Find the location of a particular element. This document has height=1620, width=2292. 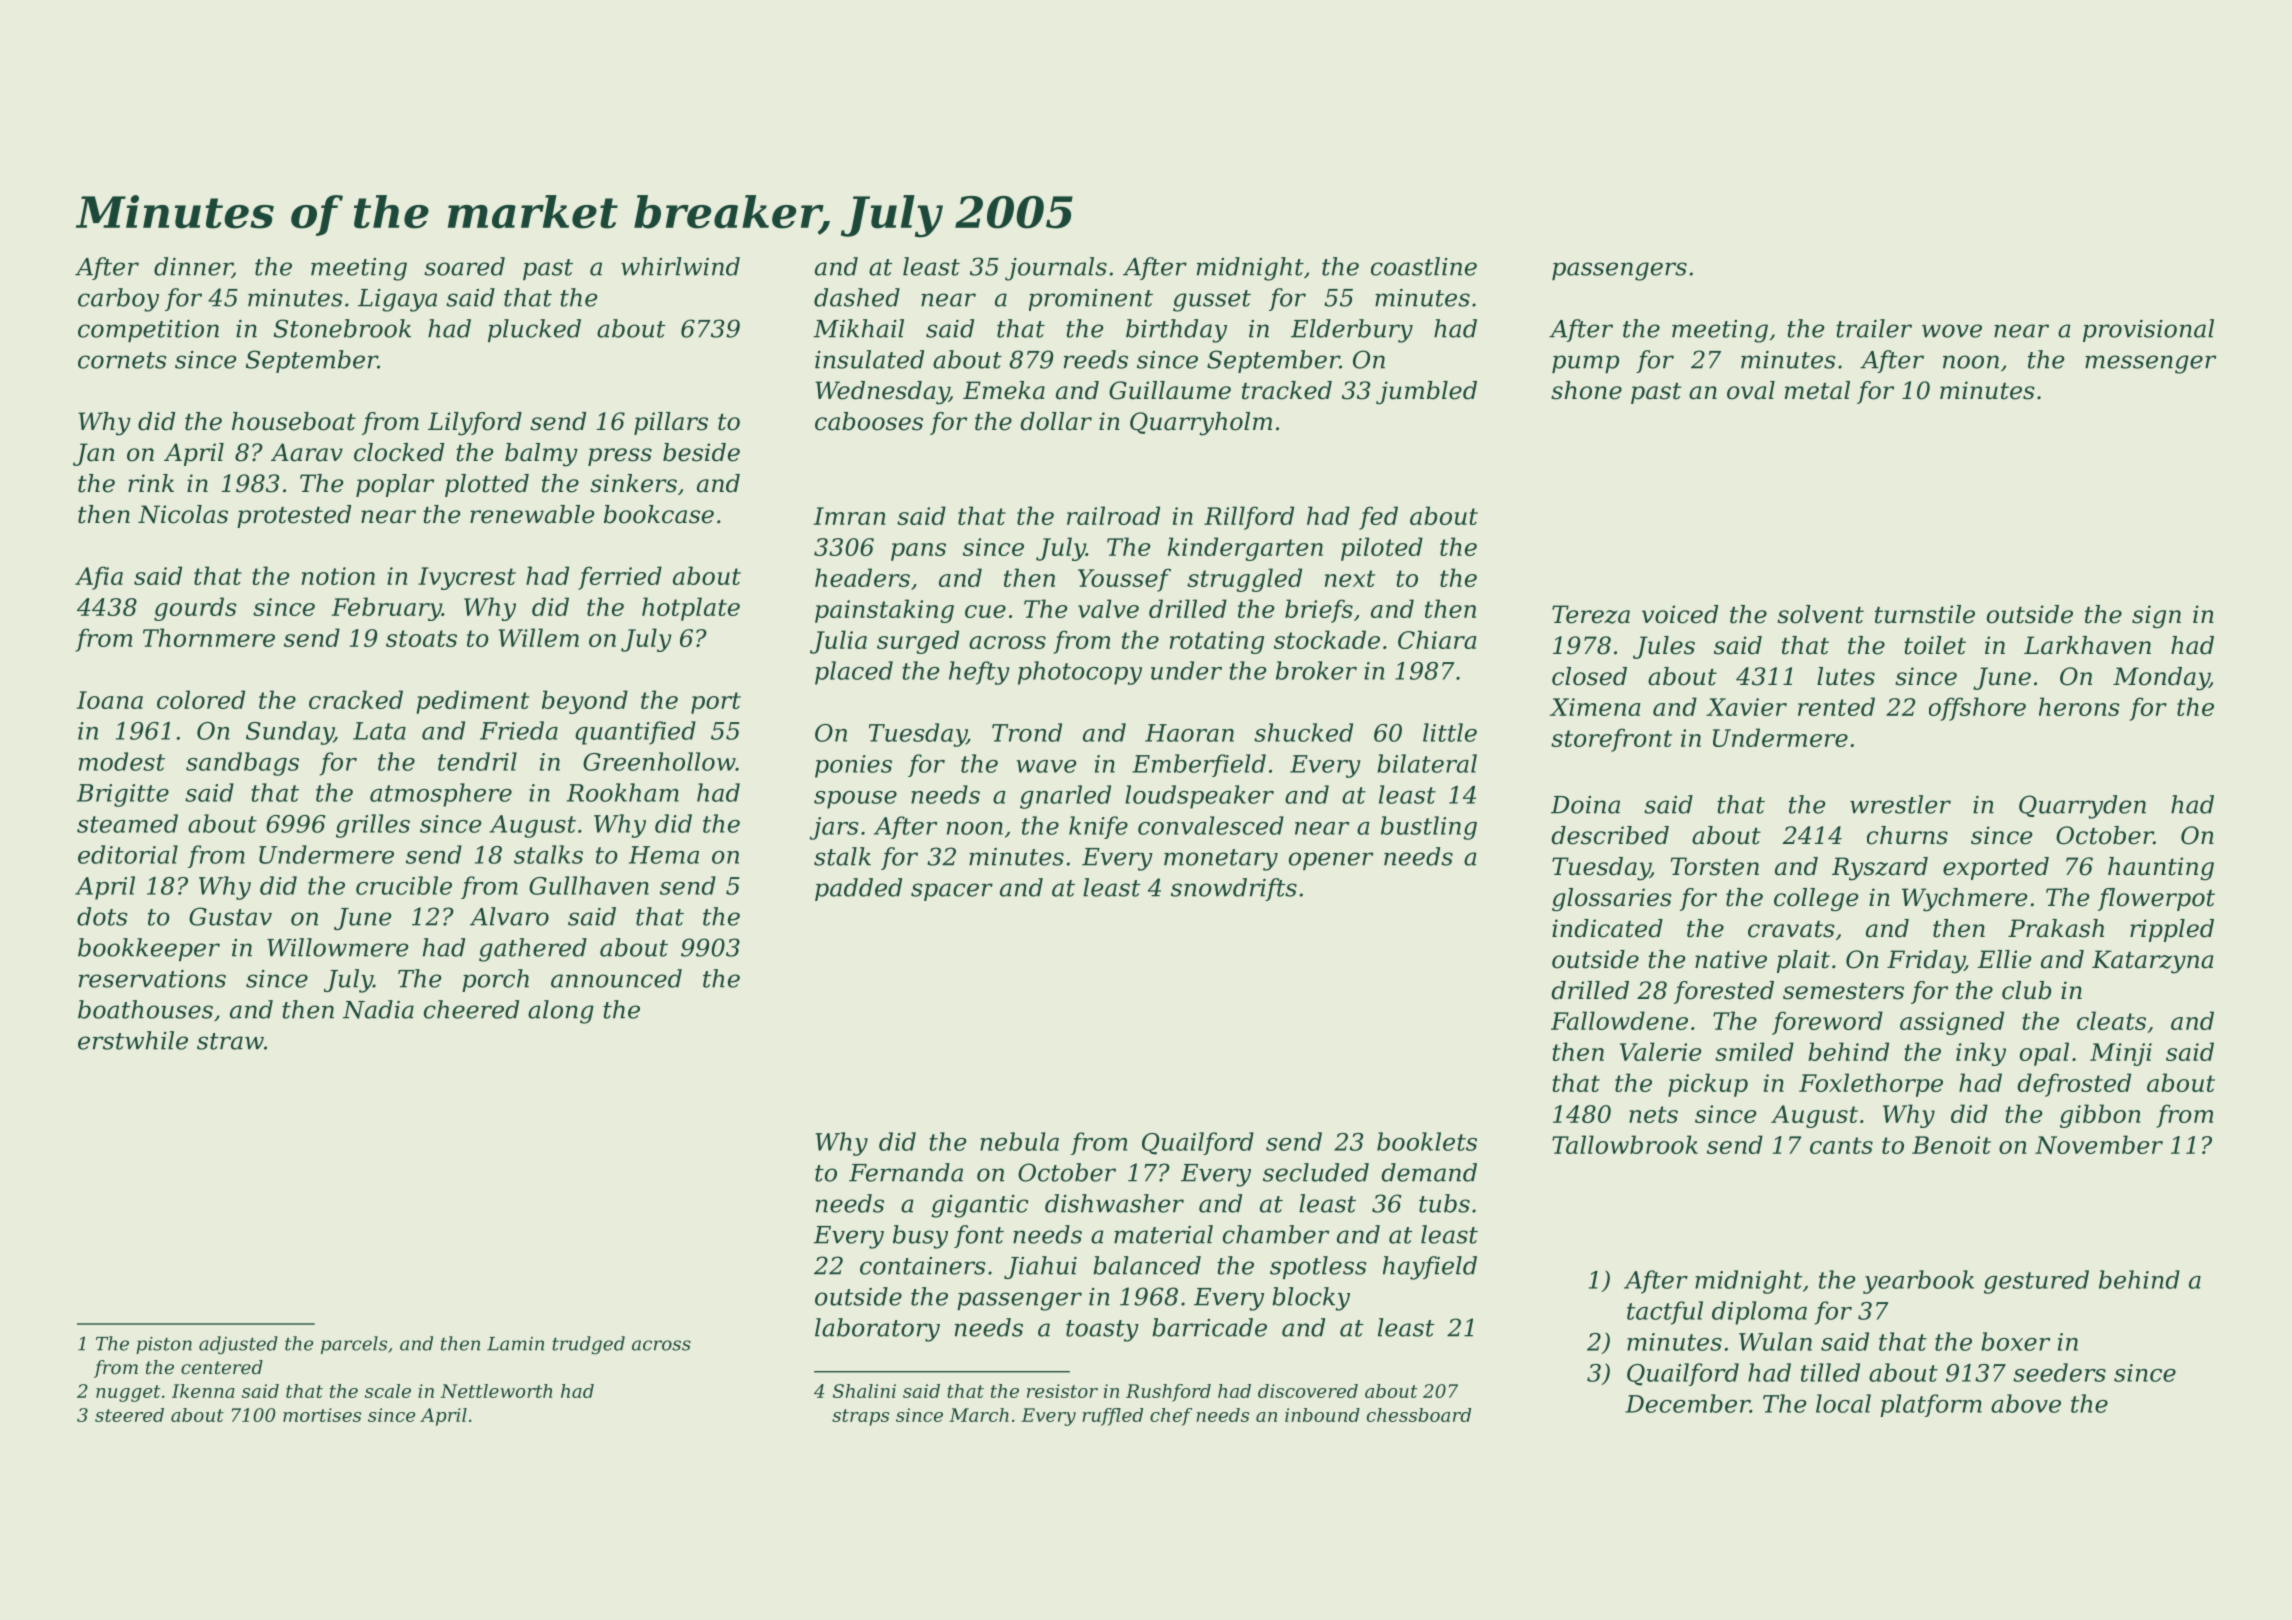

adjusted is located at coordinates (238, 1345).
